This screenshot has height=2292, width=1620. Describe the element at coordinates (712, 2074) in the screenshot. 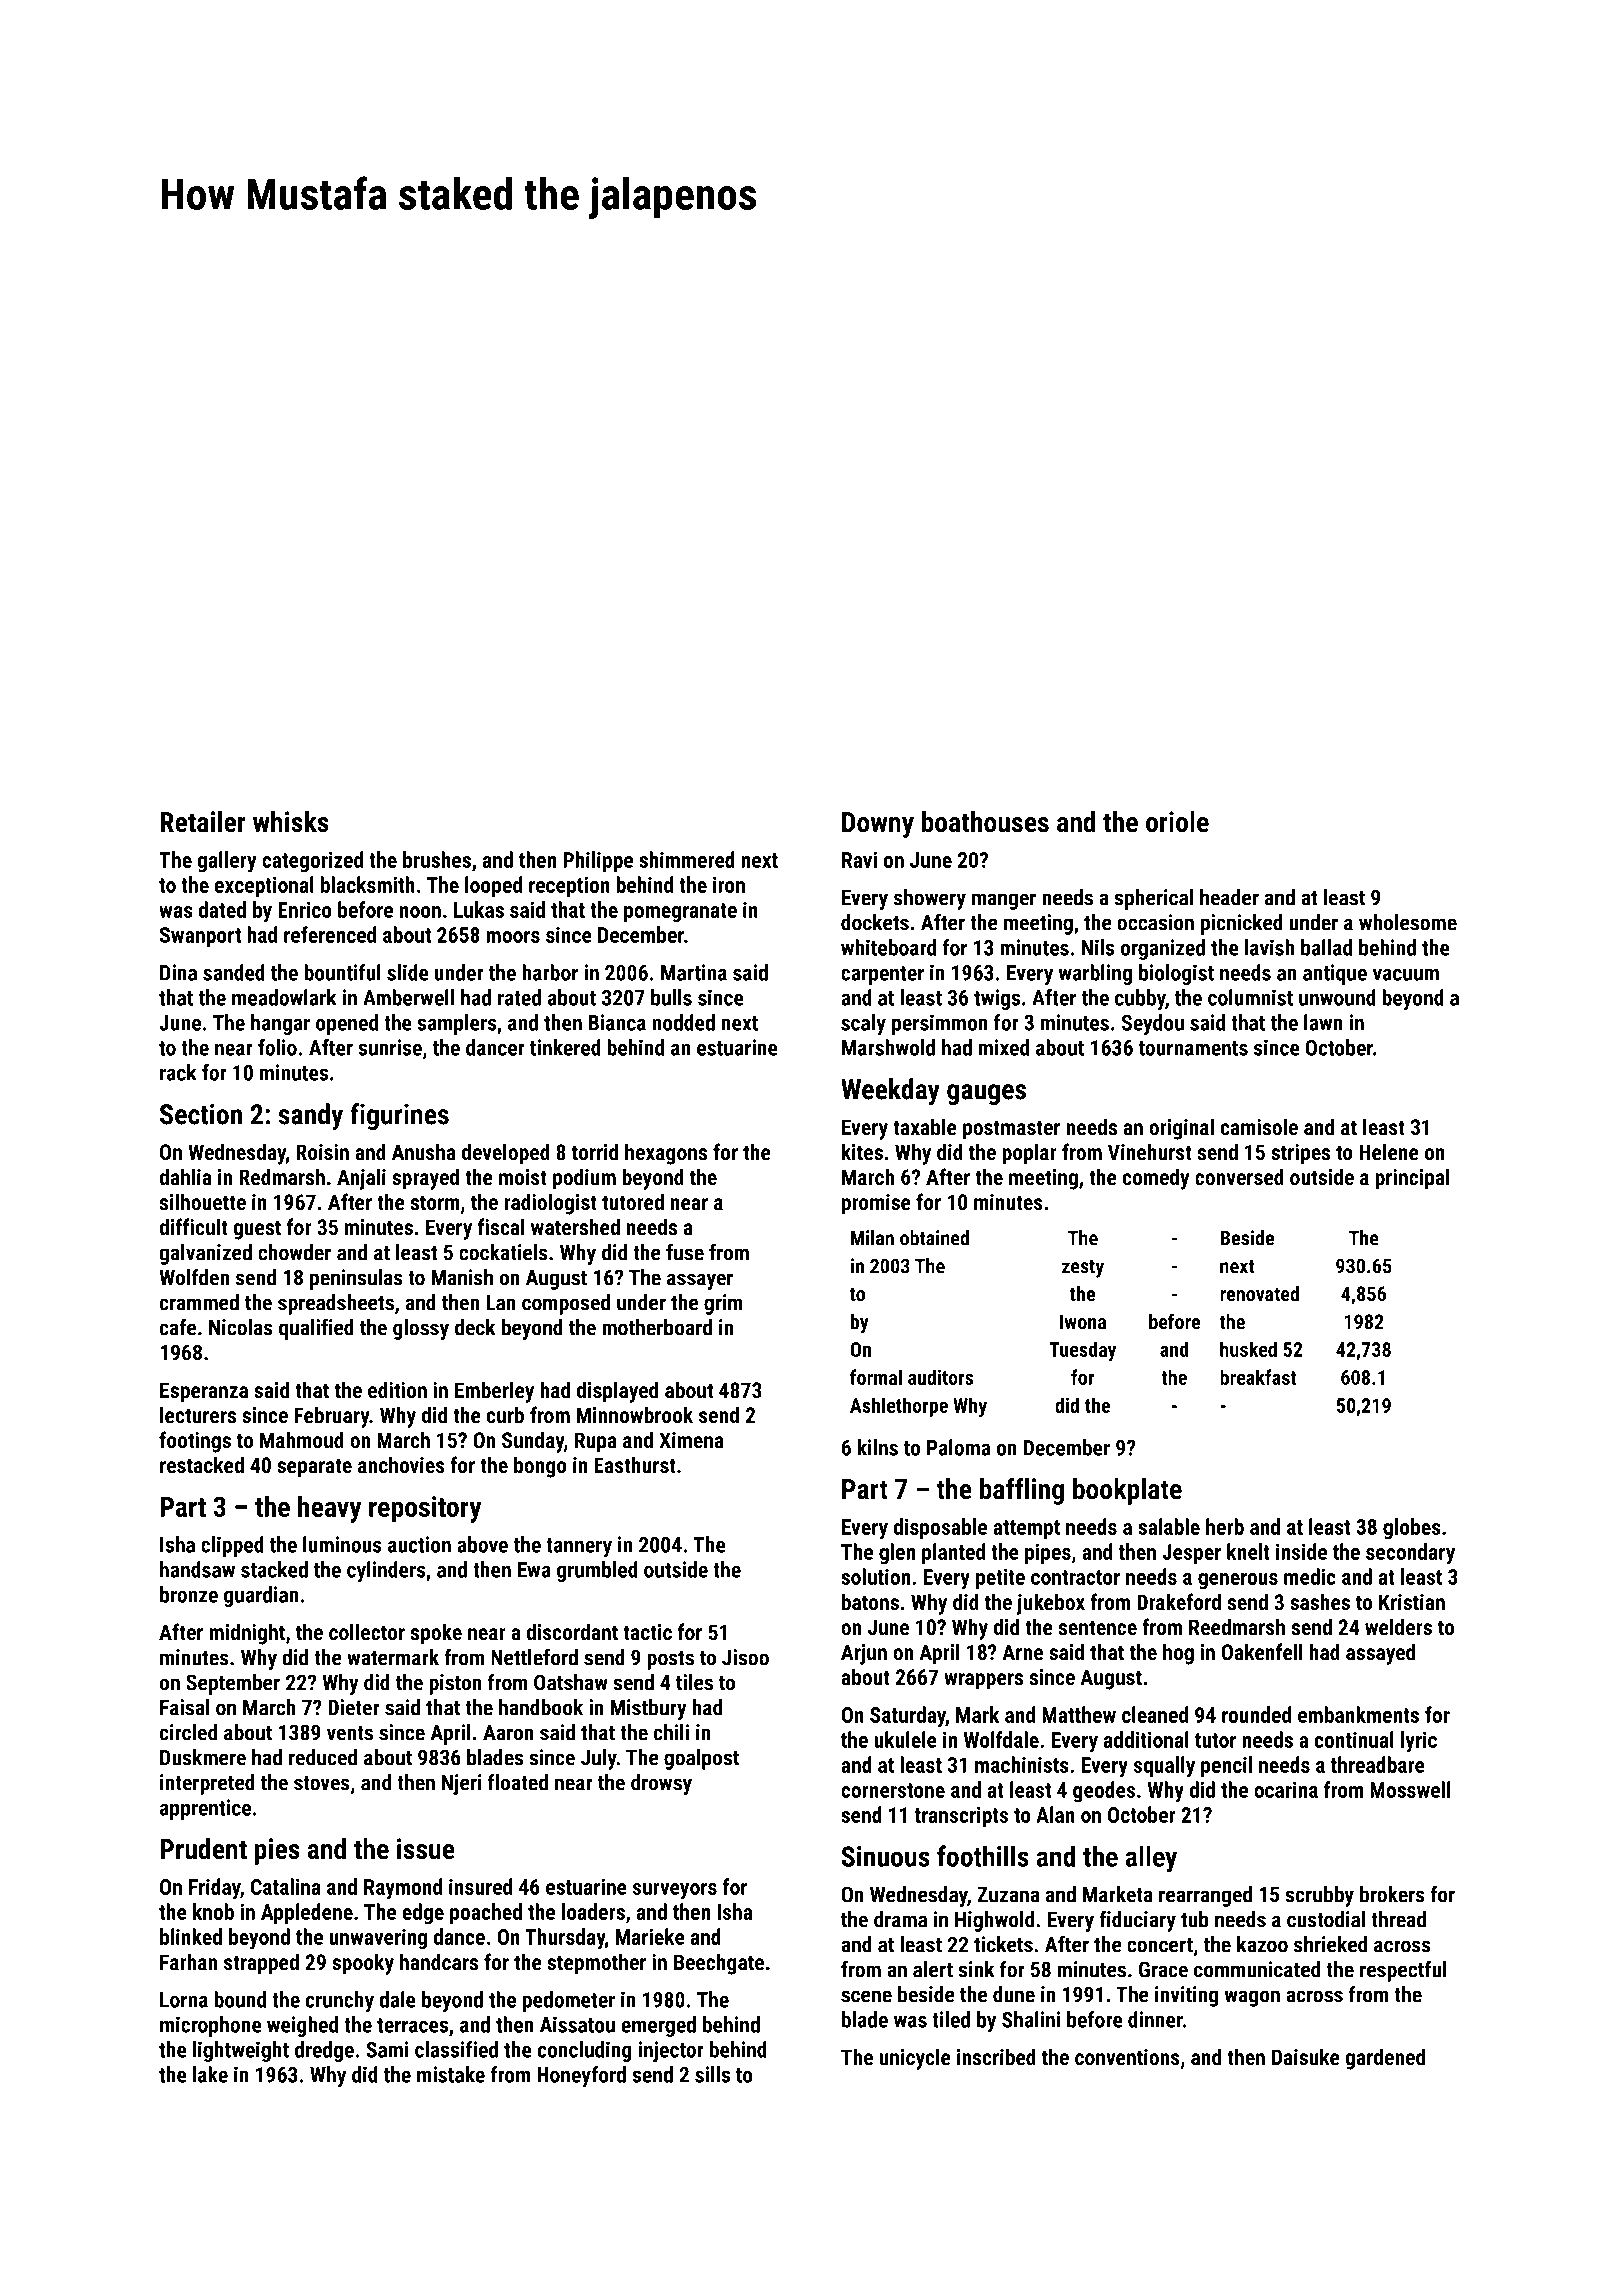

I see `sills` at that location.
